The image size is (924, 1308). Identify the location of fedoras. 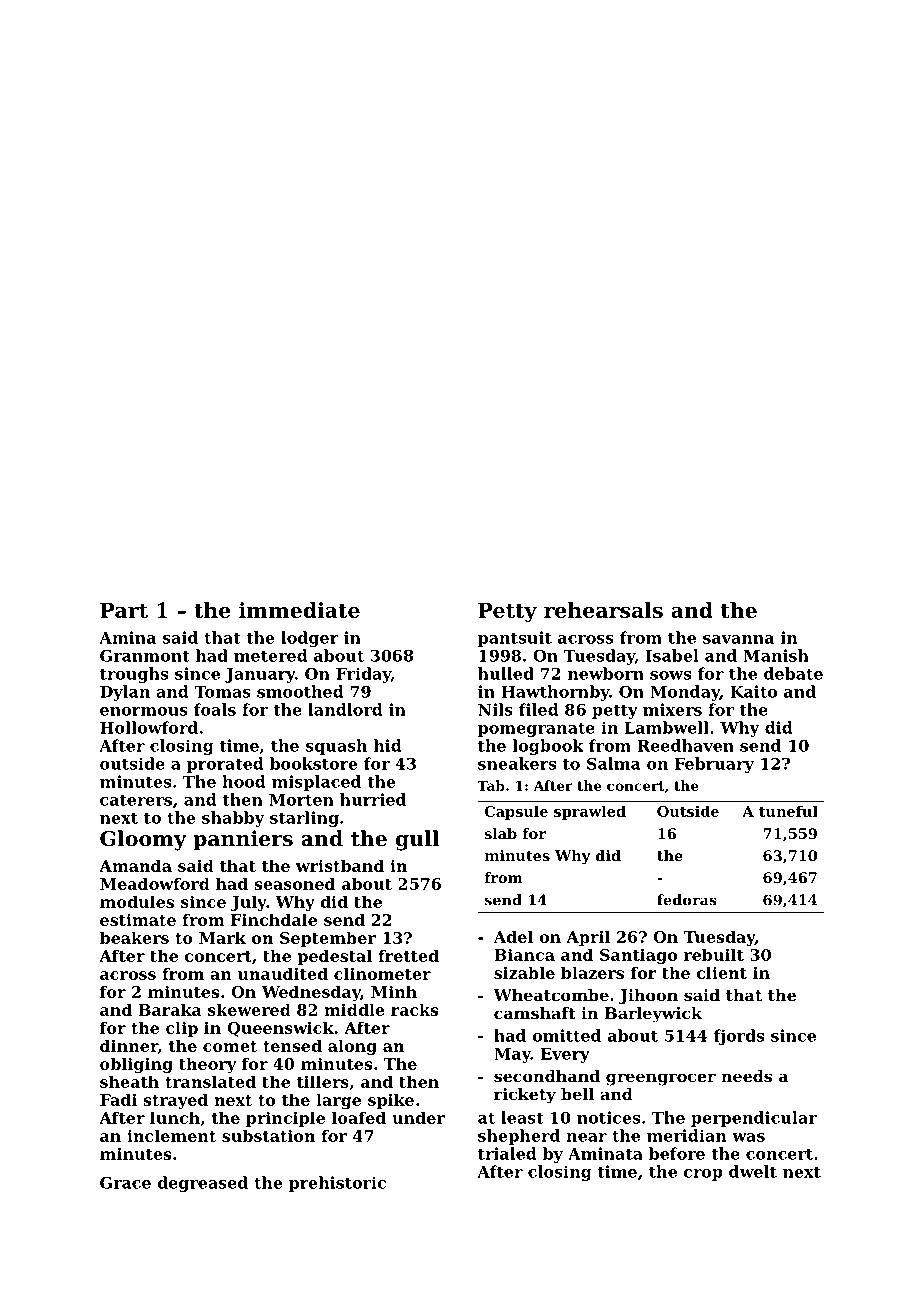
(687, 900).
